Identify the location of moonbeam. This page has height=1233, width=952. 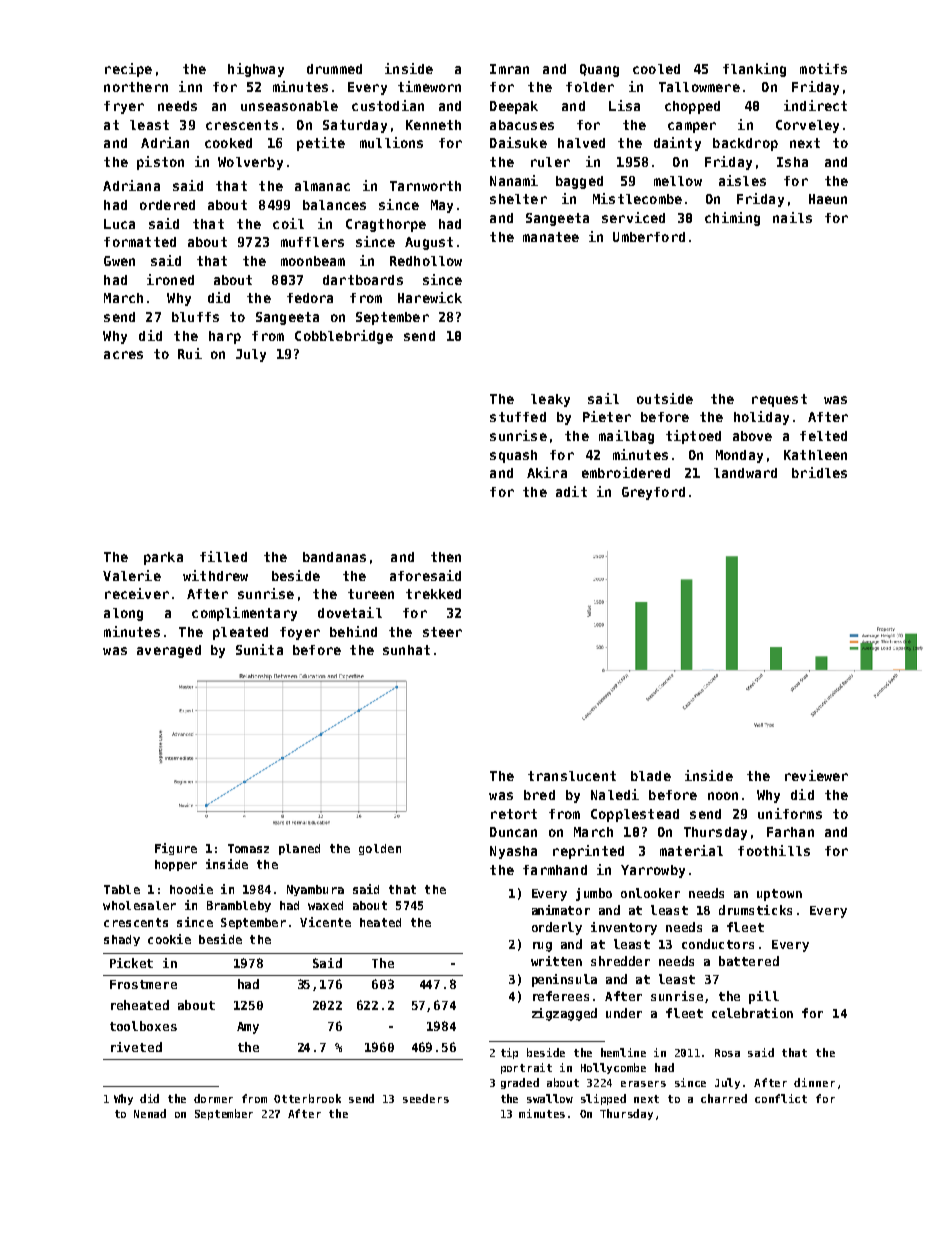
(313, 261).
